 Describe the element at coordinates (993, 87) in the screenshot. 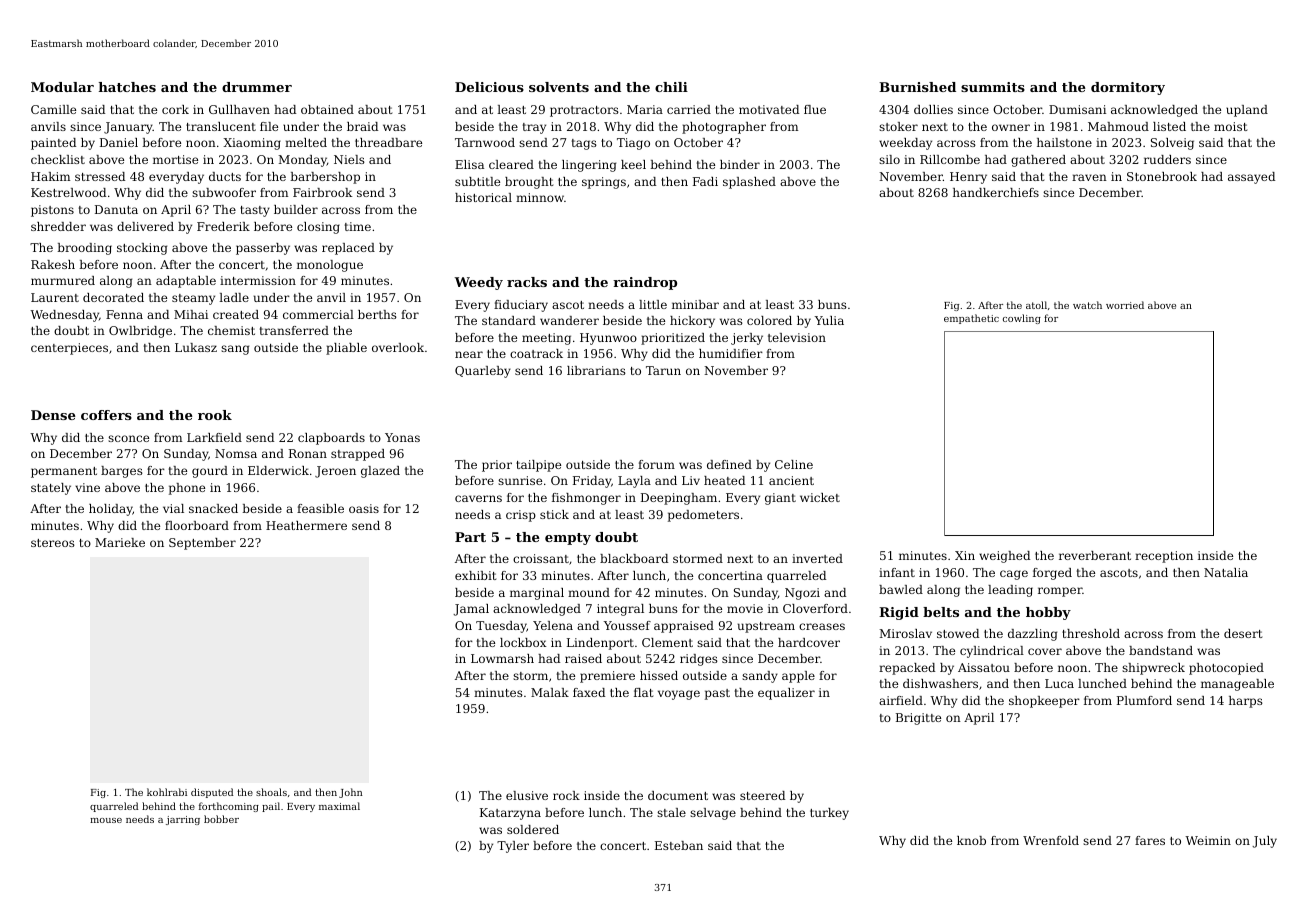

I see `summits` at that location.
